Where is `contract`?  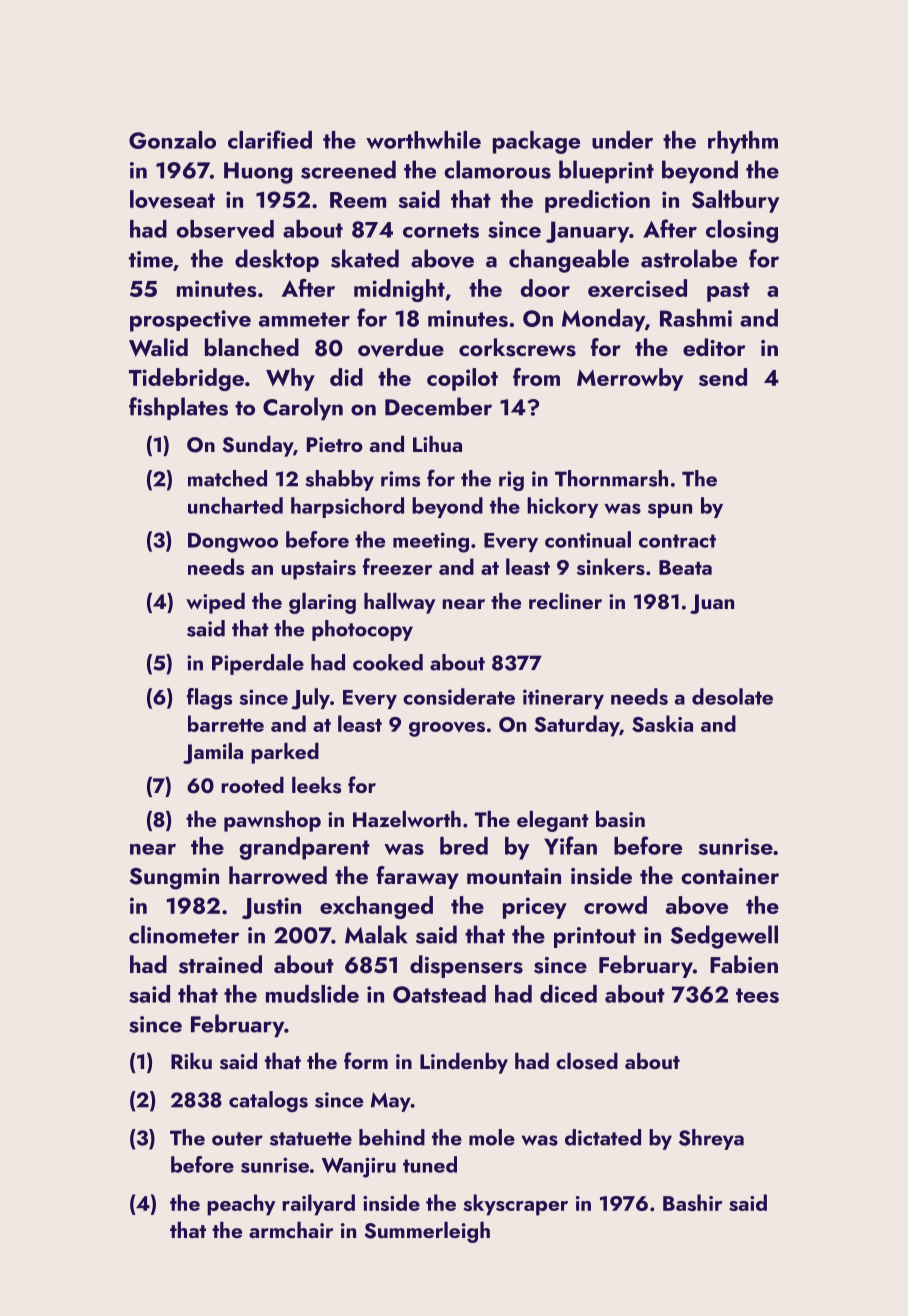
contract is located at coordinates (677, 541).
